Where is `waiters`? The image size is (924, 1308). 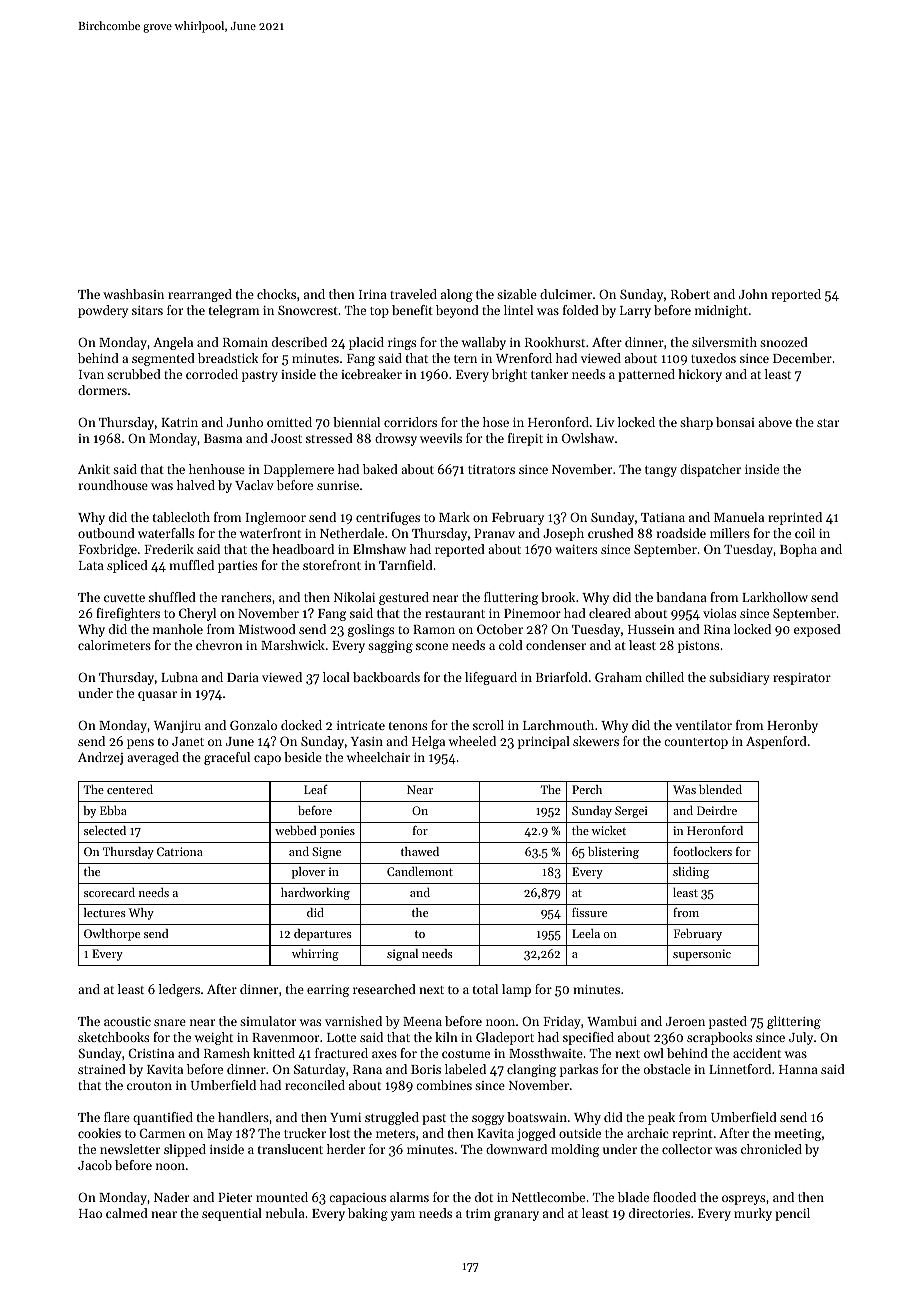 waiters is located at coordinates (576, 549).
